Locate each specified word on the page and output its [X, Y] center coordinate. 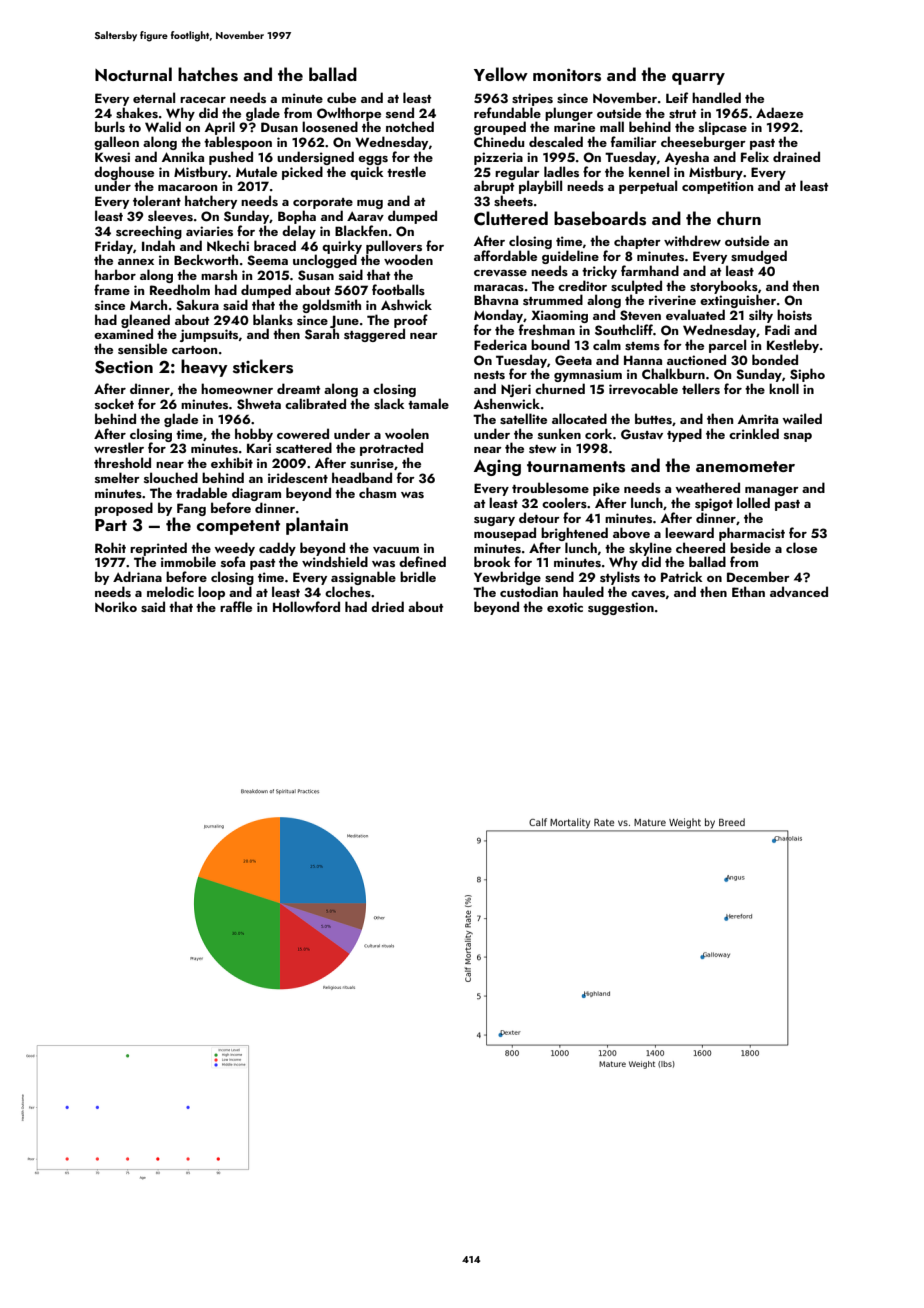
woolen [407, 433]
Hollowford [306, 606]
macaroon [187, 188]
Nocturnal [133, 74]
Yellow [501, 74]
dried [387, 606]
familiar [634, 141]
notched [410, 126]
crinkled [754, 433]
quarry [698, 79]
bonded [775, 359]
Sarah [322, 334]
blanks [273, 319]
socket [114, 404]
